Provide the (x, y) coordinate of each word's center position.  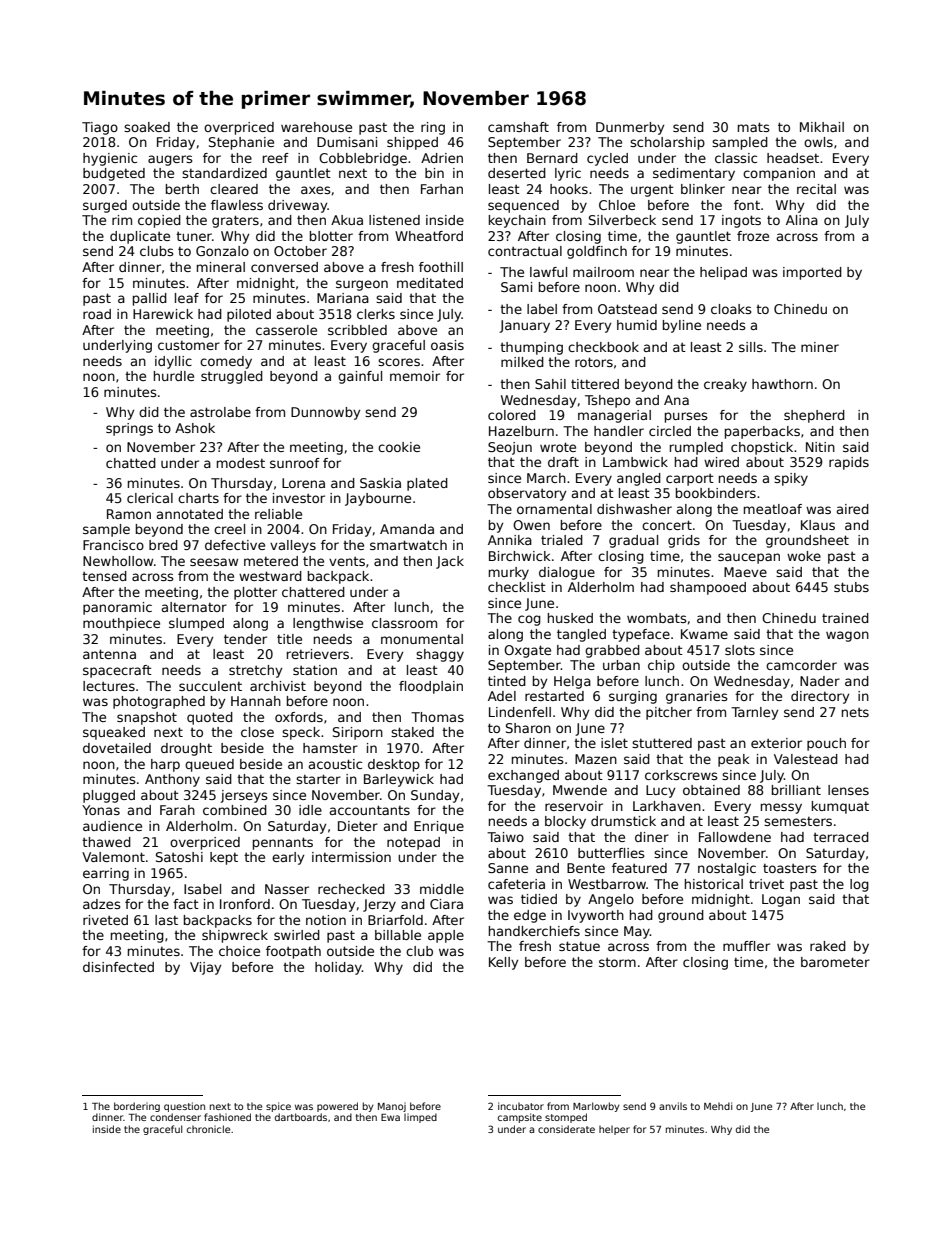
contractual (525, 251)
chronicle (208, 1129)
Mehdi (718, 1106)
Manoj (392, 1107)
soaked (147, 127)
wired (721, 462)
